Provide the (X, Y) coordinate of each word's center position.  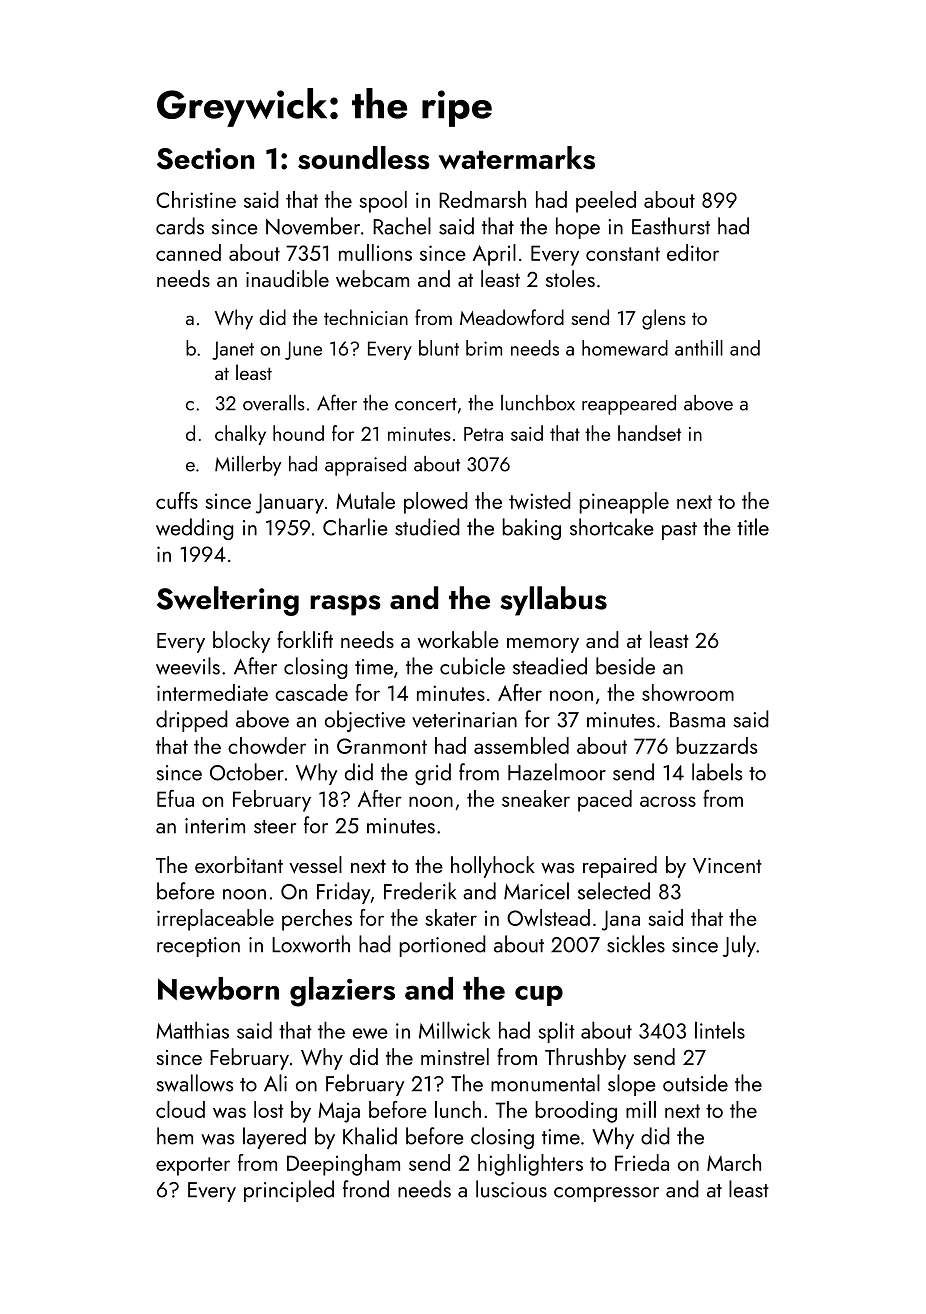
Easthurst (671, 226)
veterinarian (464, 720)
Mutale (365, 500)
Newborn (218, 988)
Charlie (355, 527)
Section (205, 159)
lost (269, 1109)
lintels (720, 1030)
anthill (699, 348)
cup (539, 995)
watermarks (517, 158)
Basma (697, 720)
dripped (192, 721)
